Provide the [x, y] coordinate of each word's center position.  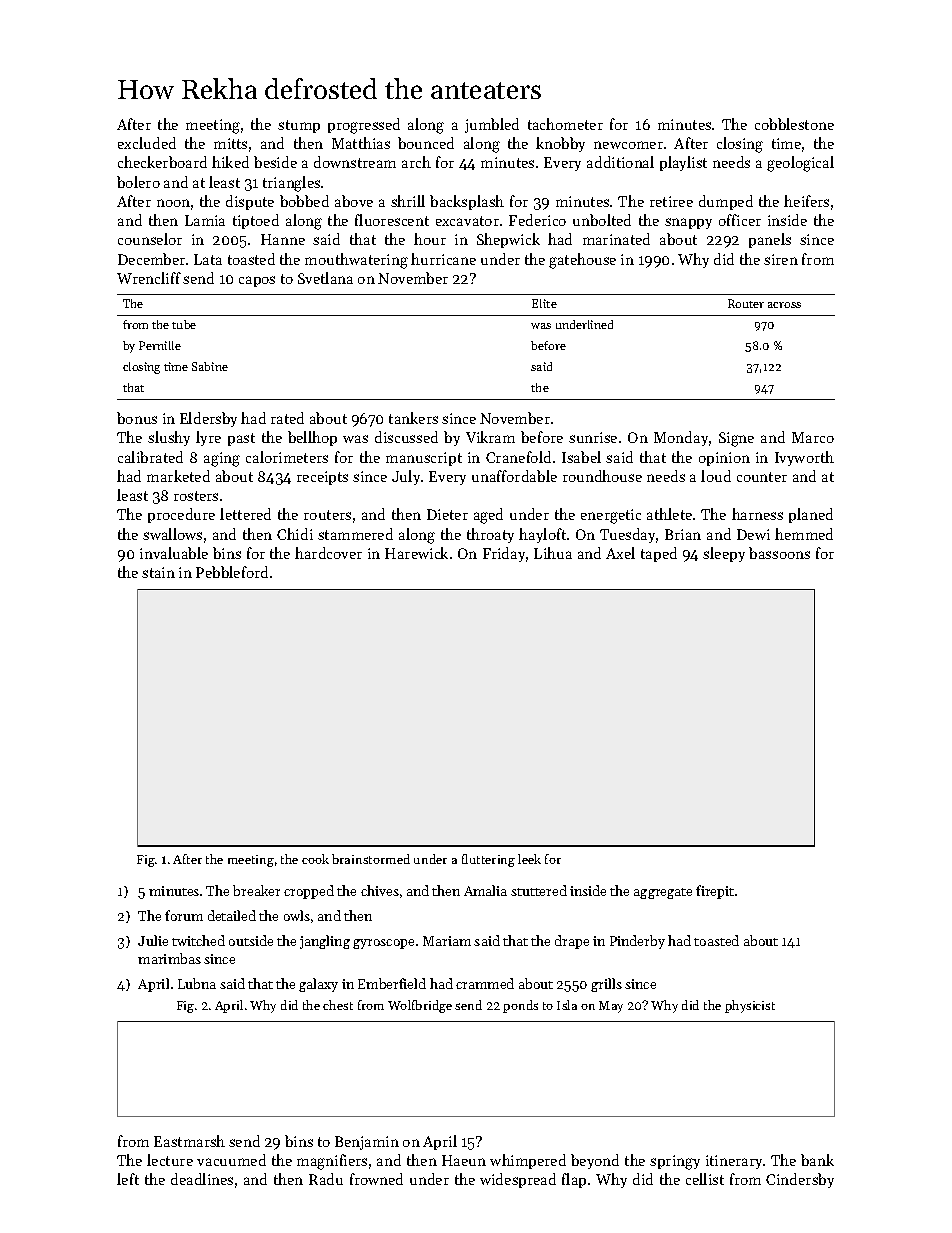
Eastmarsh [189, 1141]
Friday [504, 554]
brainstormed [371, 859]
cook [315, 859]
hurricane [443, 259]
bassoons [779, 553]
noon [173, 203]
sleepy [724, 554]
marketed [178, 476]
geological [800, 164]
